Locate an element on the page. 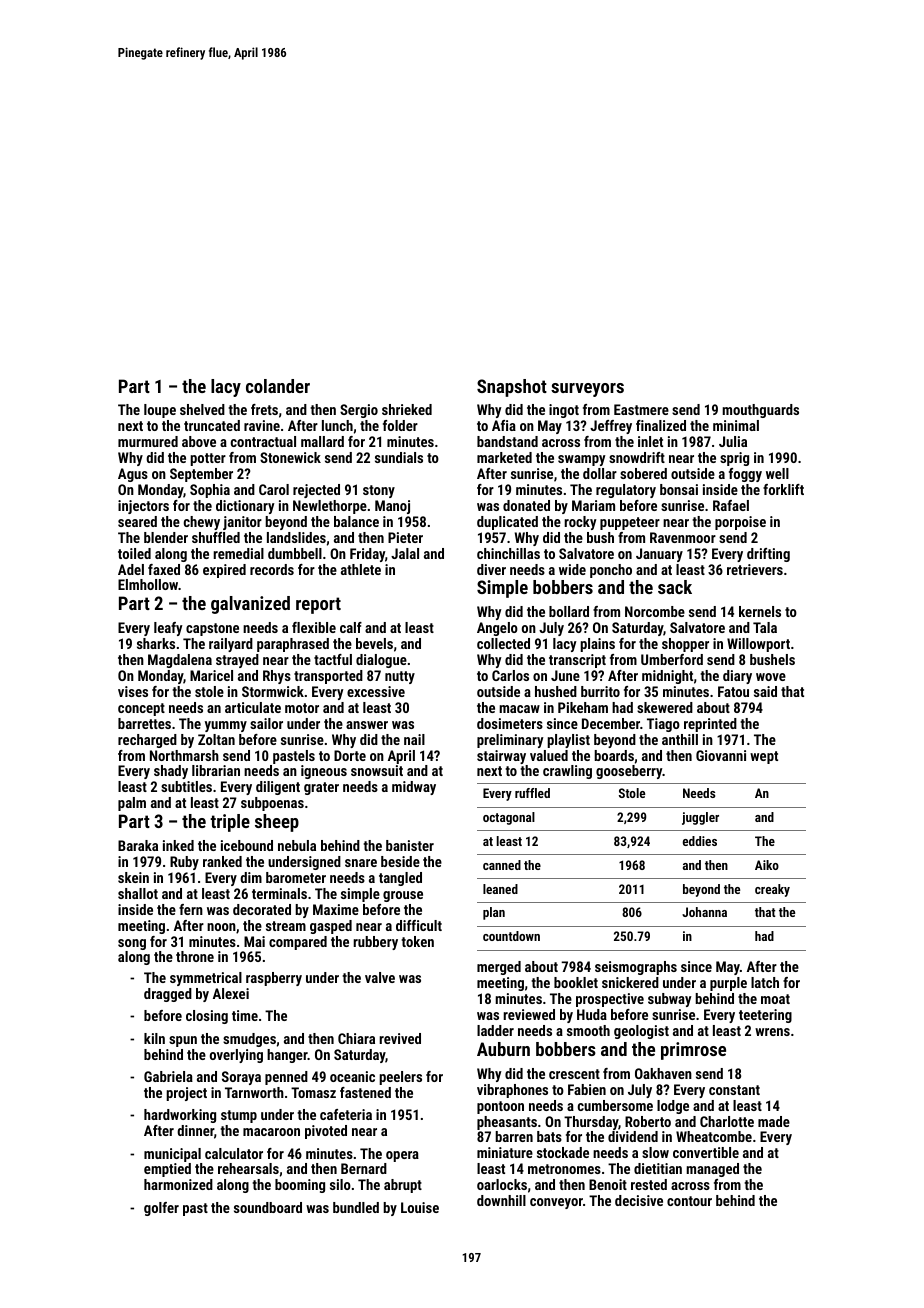 This image has width=924, height=1308. snowsuit is located at coordinates (377, 770).
